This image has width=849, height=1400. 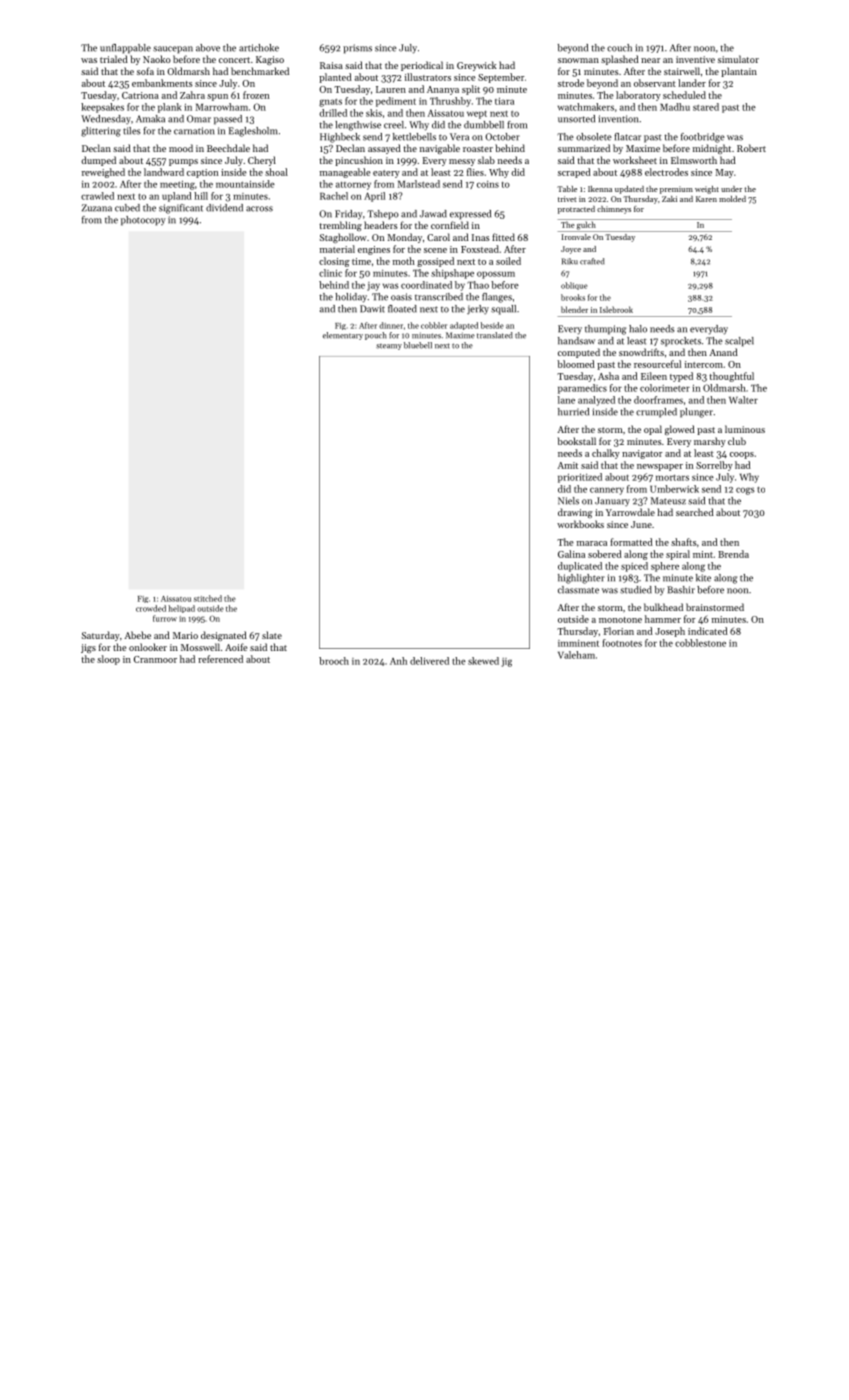 I want to click on stitched, so click(x=208, y=598).
